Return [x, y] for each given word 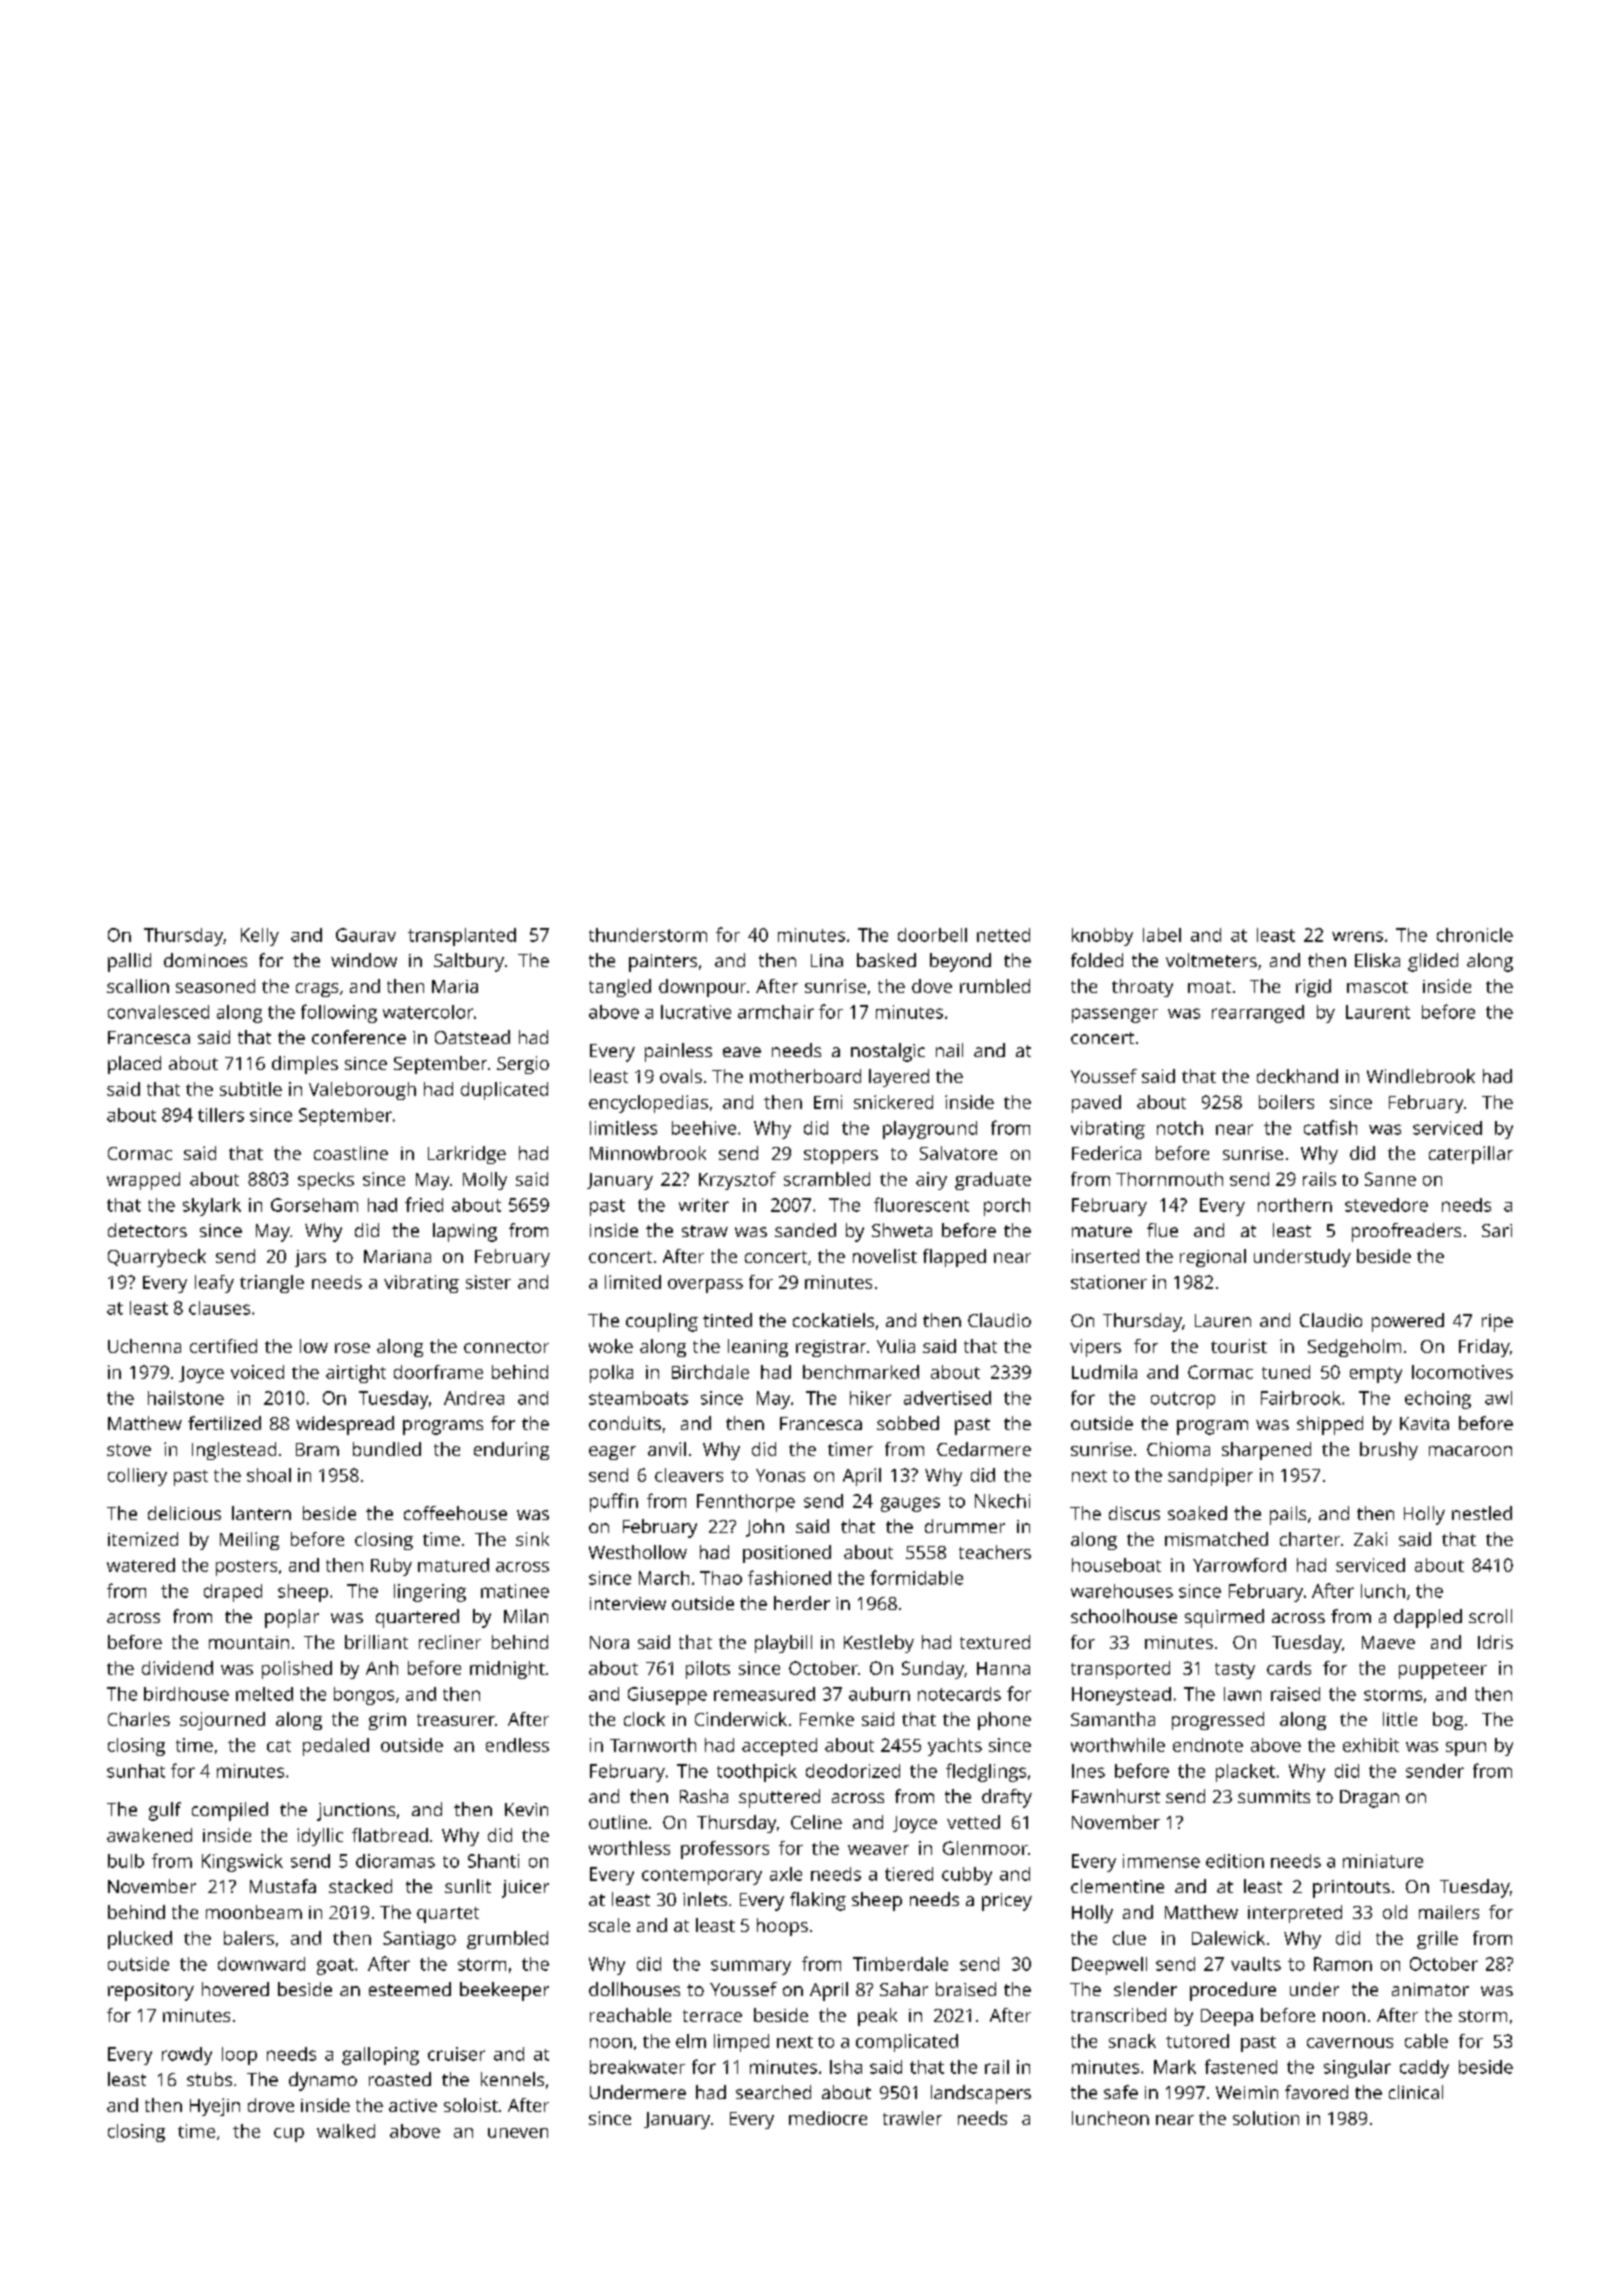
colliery [137, 1477]
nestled [1482, 1513]
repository [151, 1992]
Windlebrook [1421, 1076]
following [339, 1013]
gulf [165, 1811]
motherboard [805, 1076]
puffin [614, 1502]
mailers [1449, 1912]
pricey [1007, 1902]
